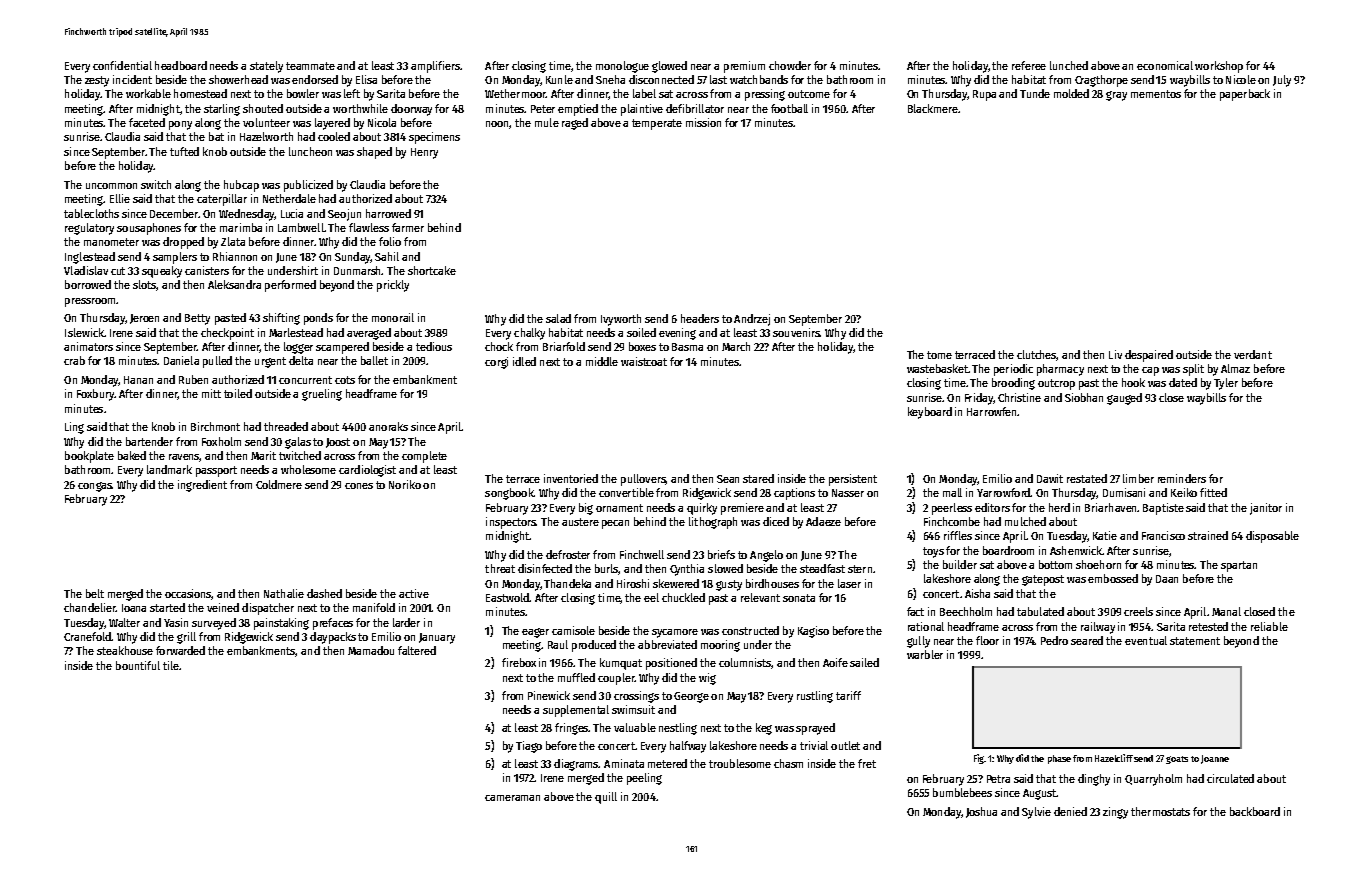 This screenshot has width=1372, height=887. What do you see at coordinates (1253, 354) in the screenshot?
I see `verdant` at bounding box center [1253, 354].
